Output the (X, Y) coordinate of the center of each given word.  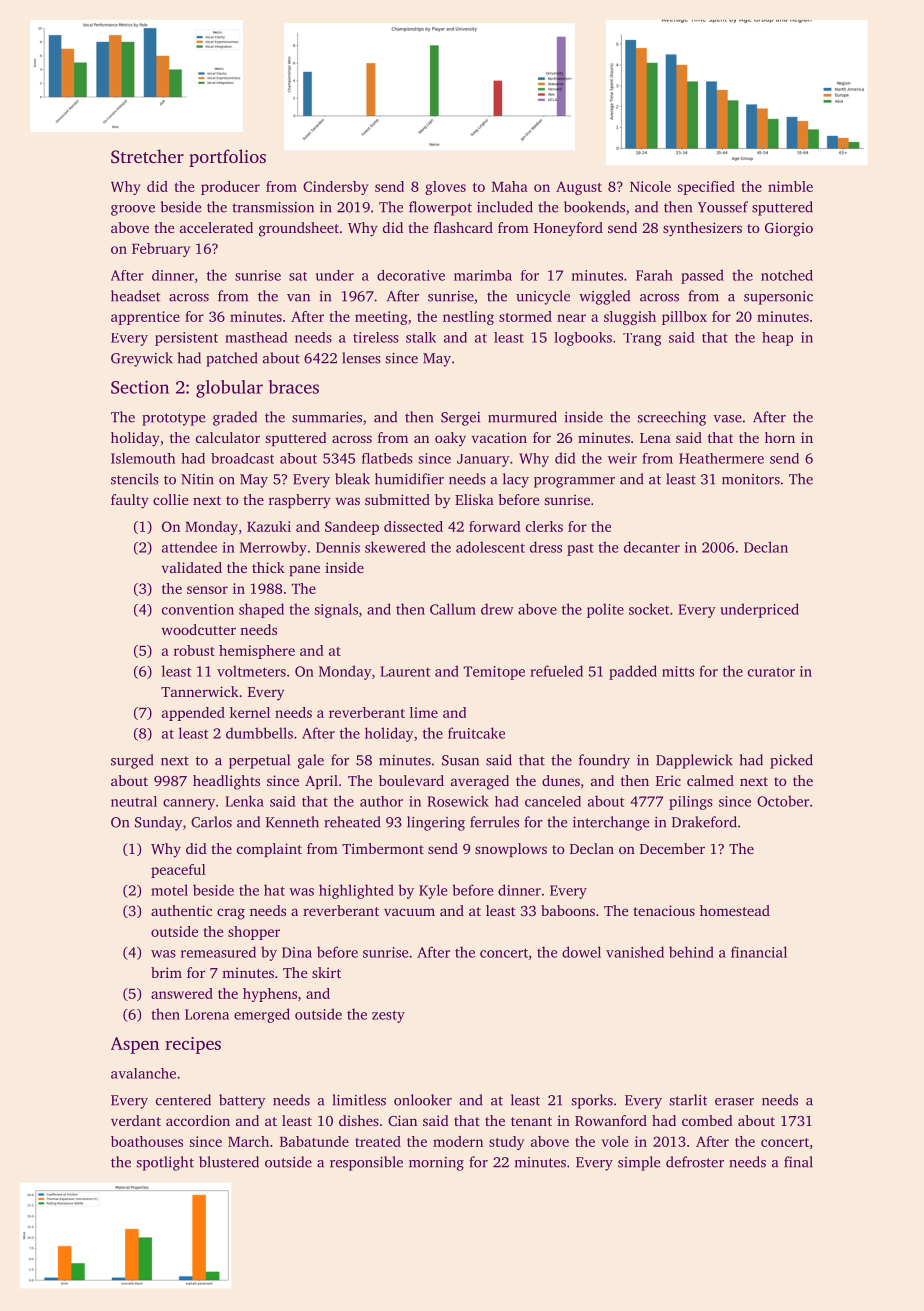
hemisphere (257, 652)
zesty (388, 1016)
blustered (229, 1162)
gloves (445, 188)
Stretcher (147, 156)
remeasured (218, 952)
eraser (734, 1102)
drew (497, 609)
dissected (413, 526)
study (506, 1143)
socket (649, 609)
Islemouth (143, 458)
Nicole (650, 186)
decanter (652, 547)
